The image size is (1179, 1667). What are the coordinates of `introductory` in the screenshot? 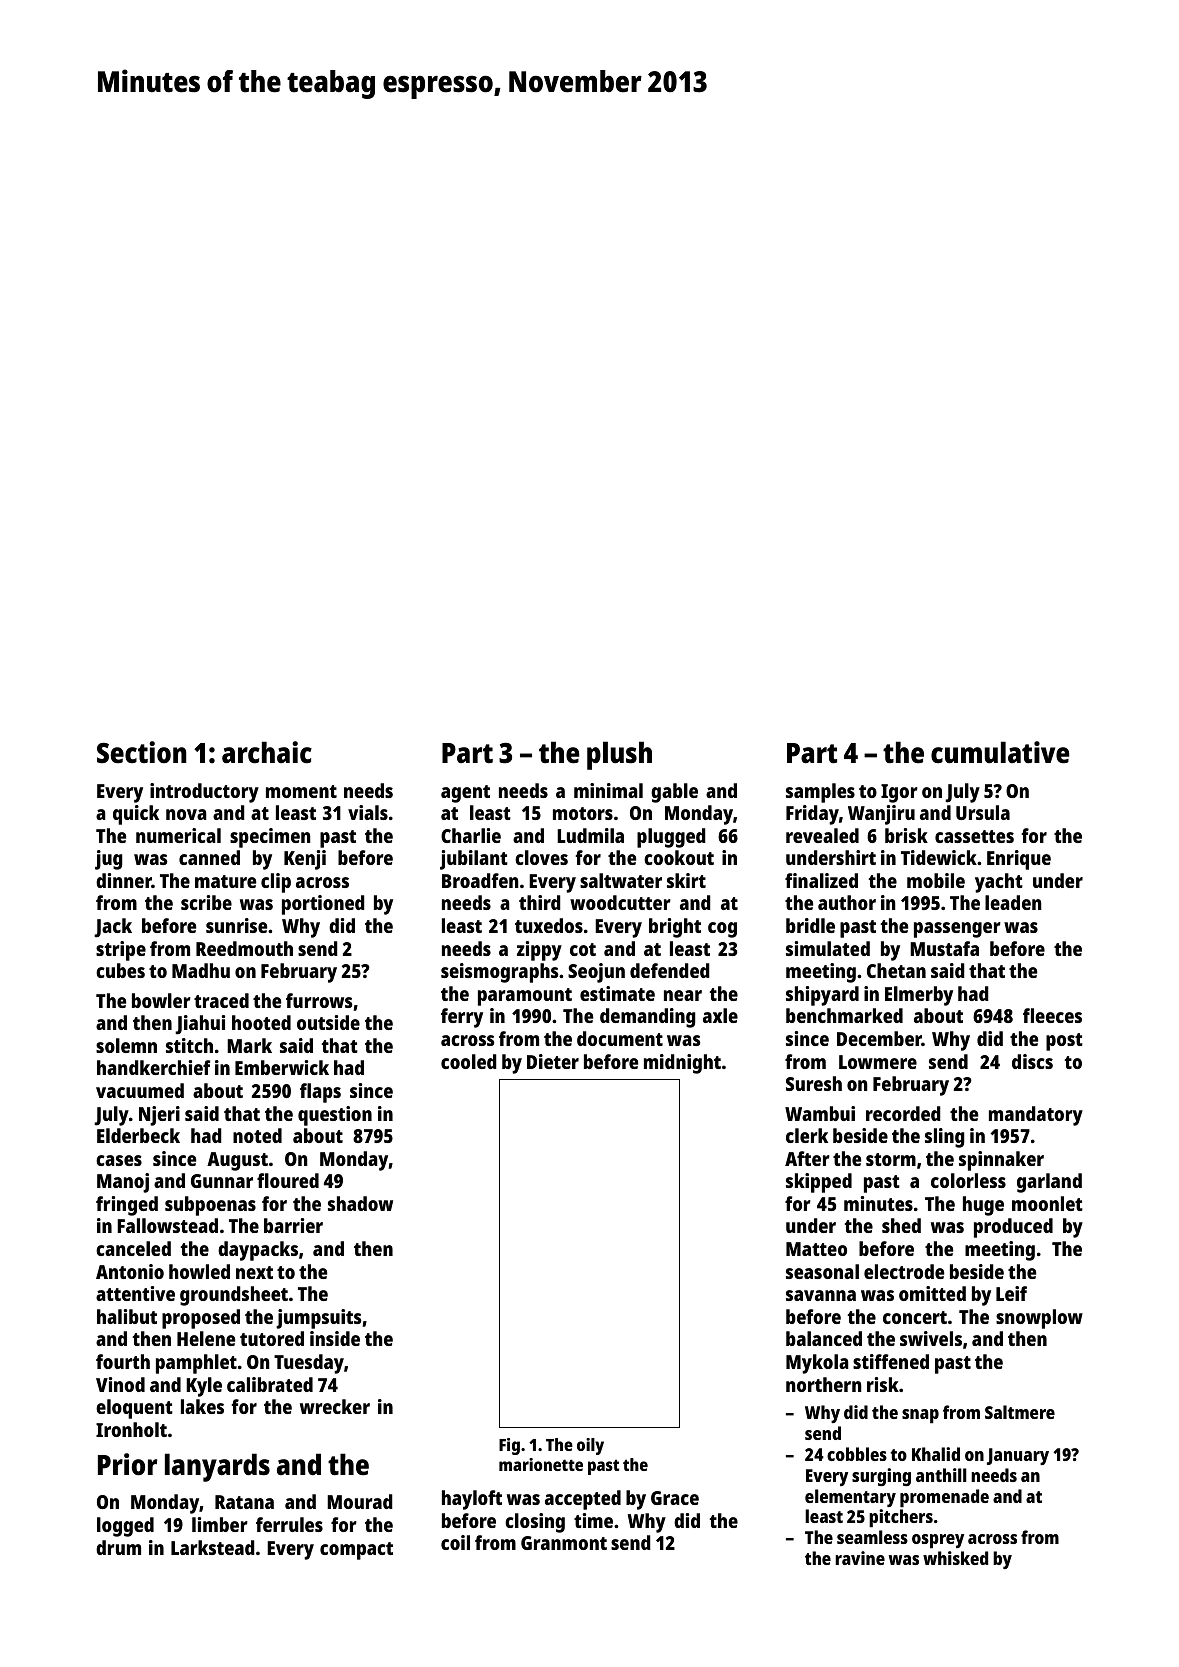 It's located at (204, 793).
